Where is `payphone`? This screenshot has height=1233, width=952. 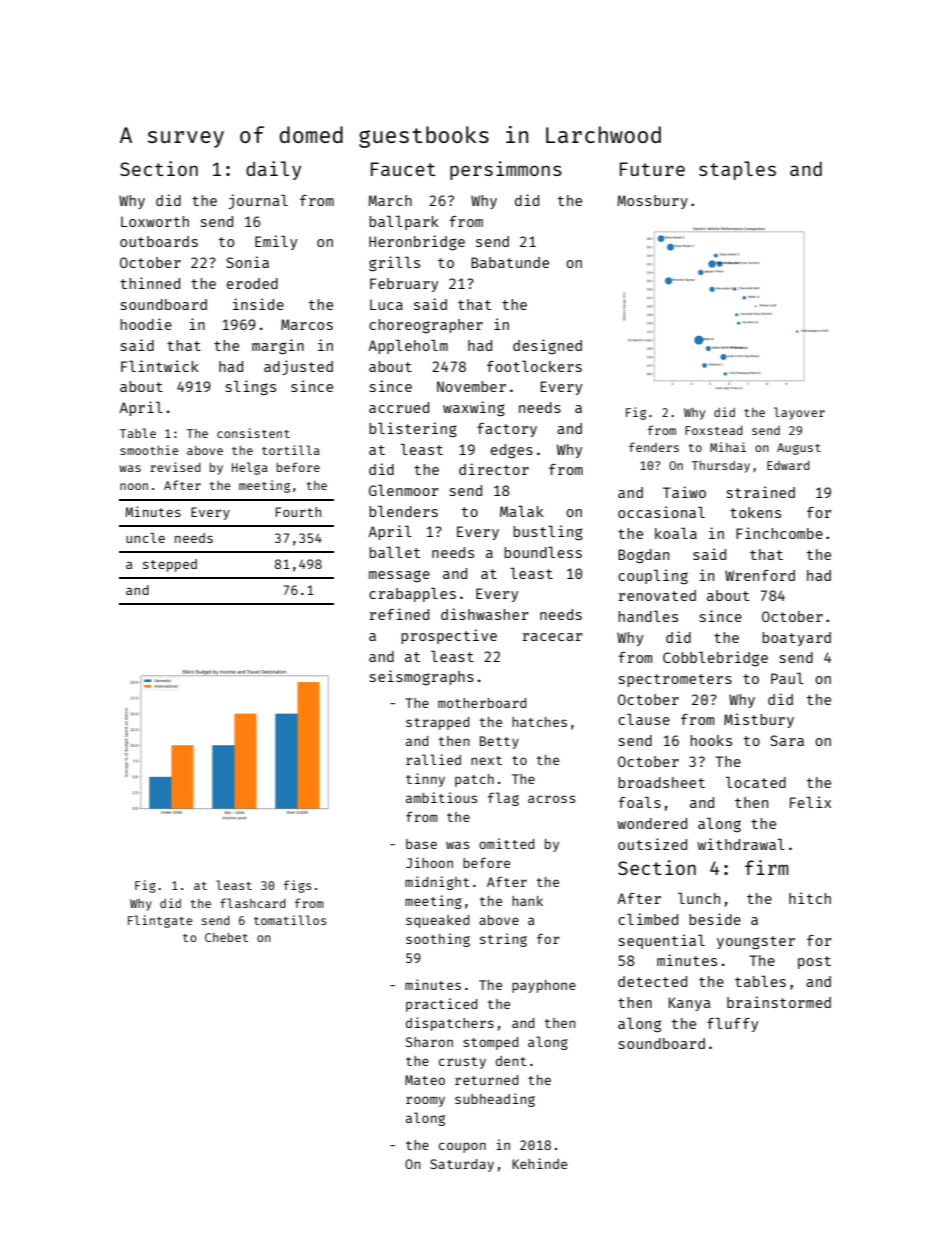 payphone is located at coordinates (544, 986).
